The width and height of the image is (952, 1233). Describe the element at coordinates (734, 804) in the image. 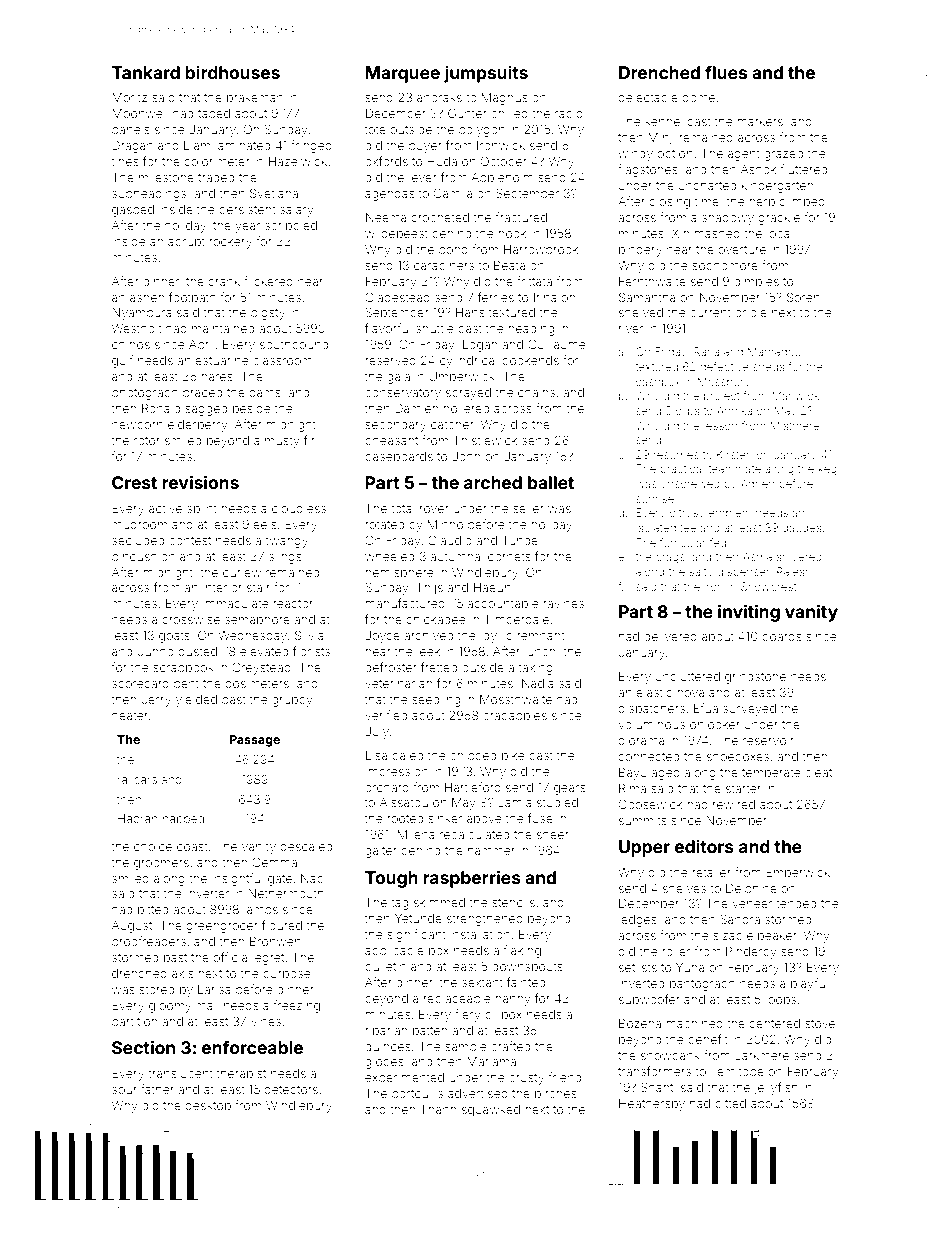

I see `rewired` at that location.
